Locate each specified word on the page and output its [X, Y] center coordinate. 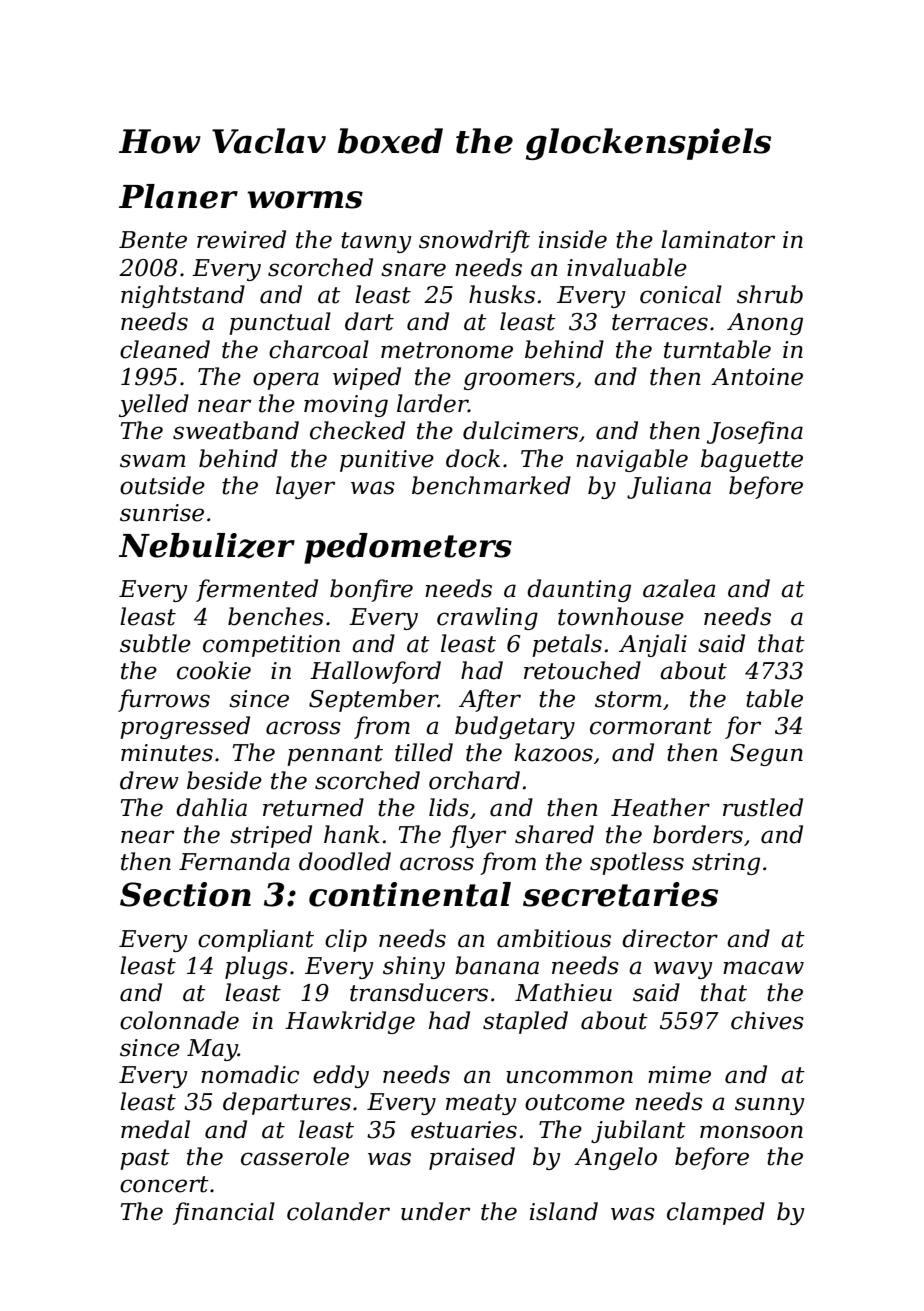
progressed [185, 727]
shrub [770, 294]
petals [567, 645]
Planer [178, 196]
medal [155, 1129]
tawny [376, 242]
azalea [679, 588]
